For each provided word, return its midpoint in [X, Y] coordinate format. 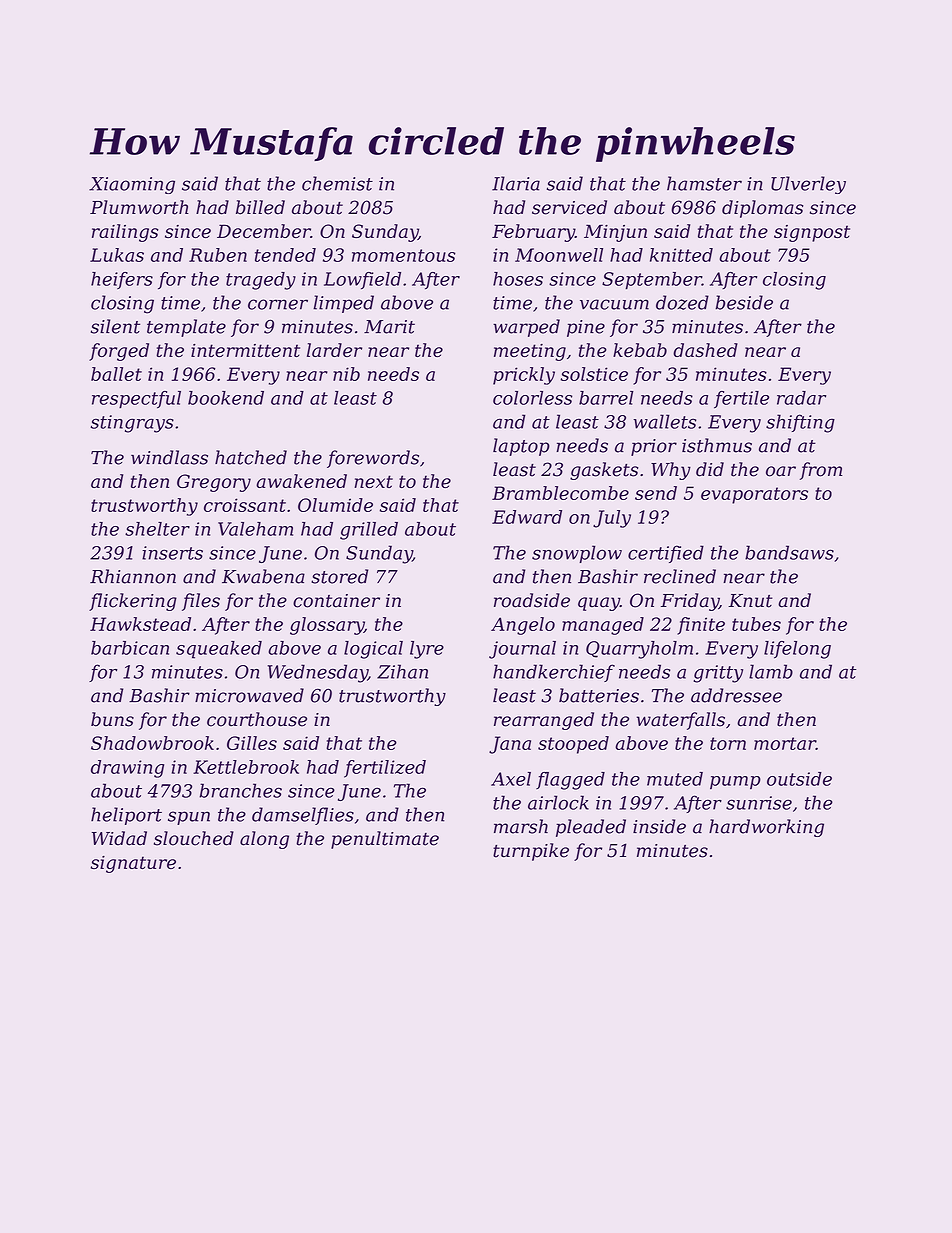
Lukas [117, 255]
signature [133, 864]
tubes [756, 624]
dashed [705, 350]
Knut [750, 601]
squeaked [219, 650]
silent [115, 326]
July [612, 519]
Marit [389, 327]
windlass [169, 457]
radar [801, 398]
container [336, 601]
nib [346, 374]
